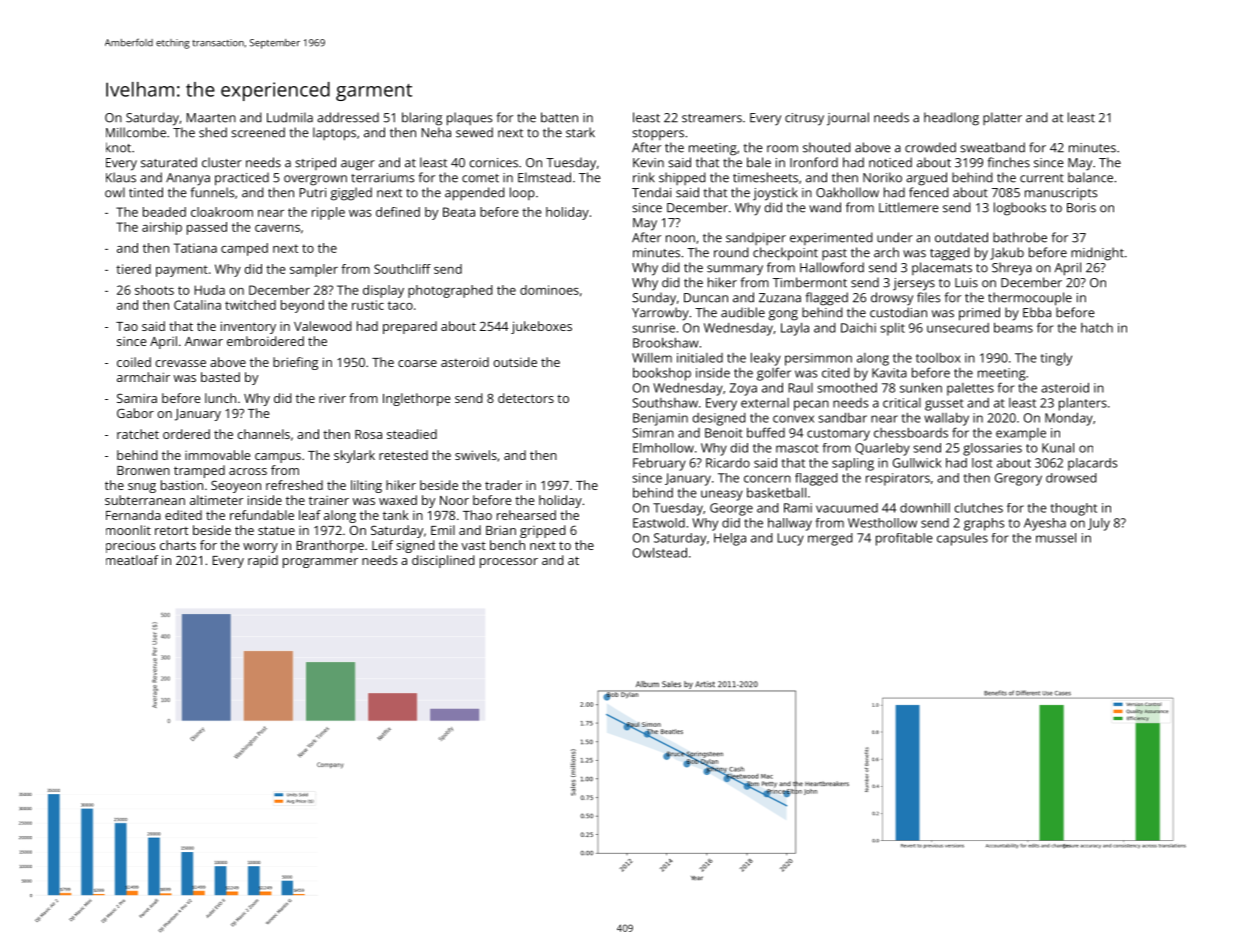  What do you see at coordinates (766, 432) in the document?
I see `buffed` at bounding box center [766, 432].
